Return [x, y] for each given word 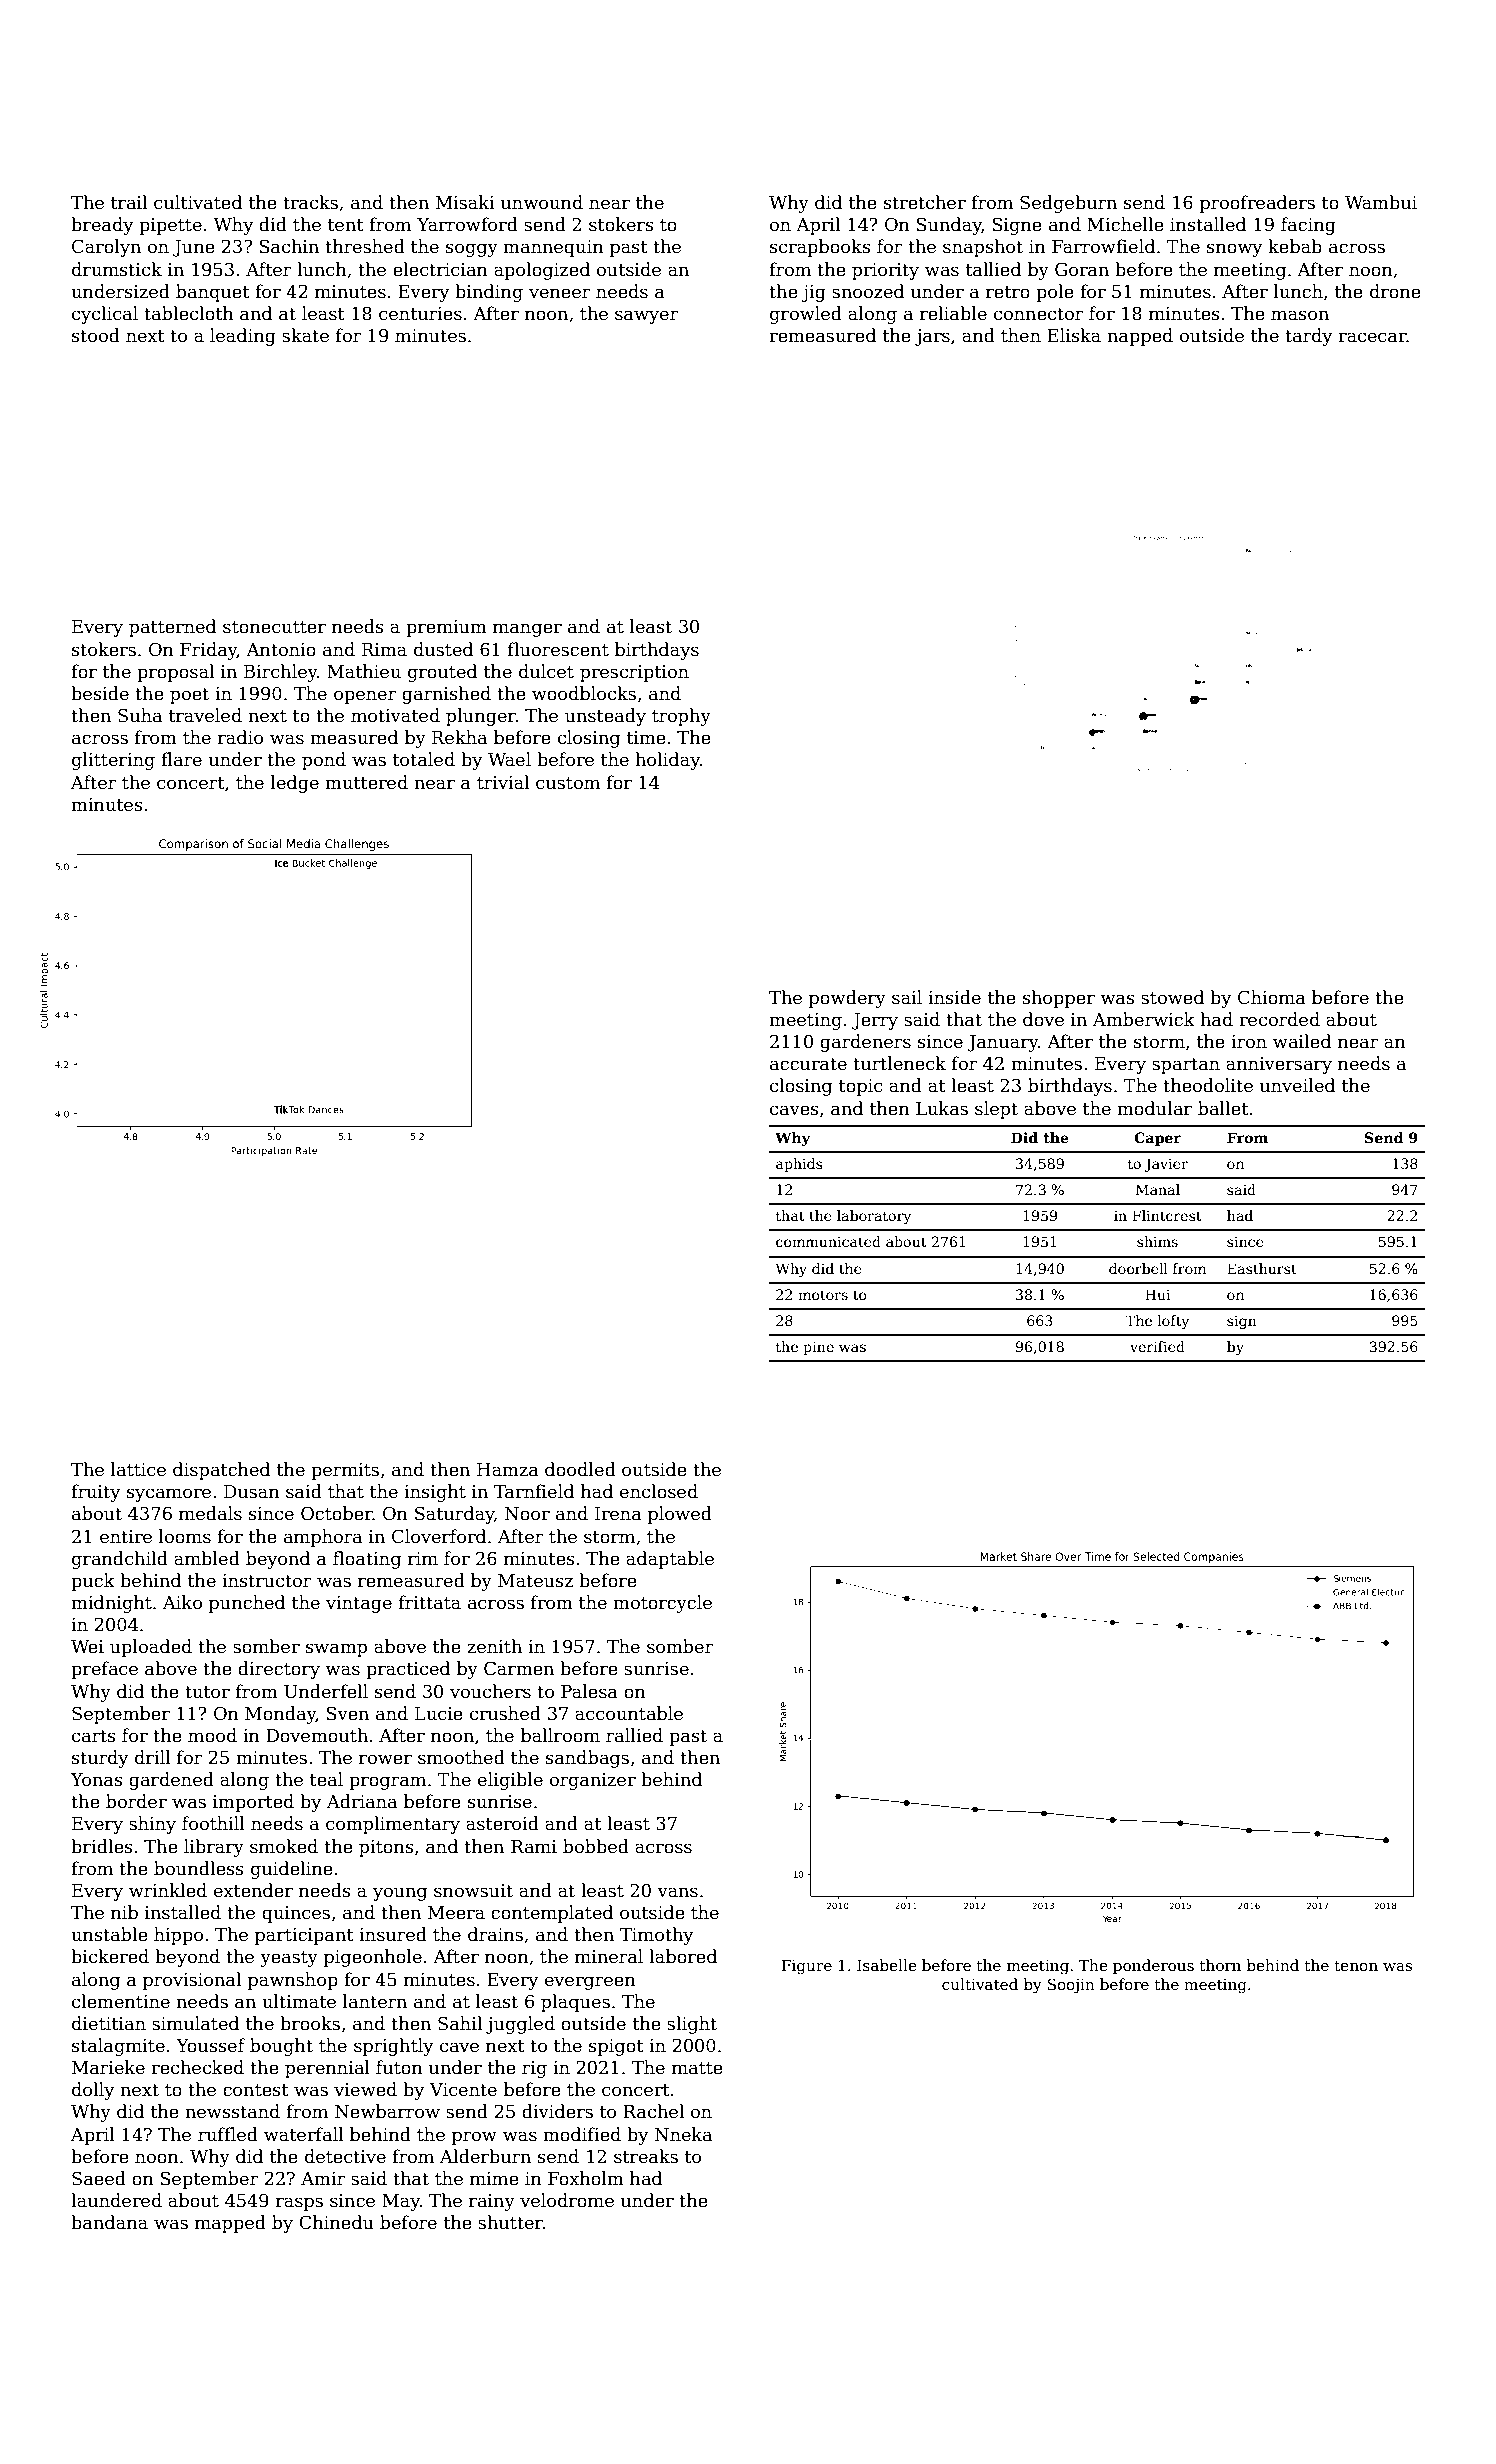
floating [367, 1560]
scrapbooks [820, 248]
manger [527, 630]
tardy [1308, 337]
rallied [634, 1735]
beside [100, 693]
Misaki [465, 202]
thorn [1220, 1965]
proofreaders [1257, 204]
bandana [109, 2222]
